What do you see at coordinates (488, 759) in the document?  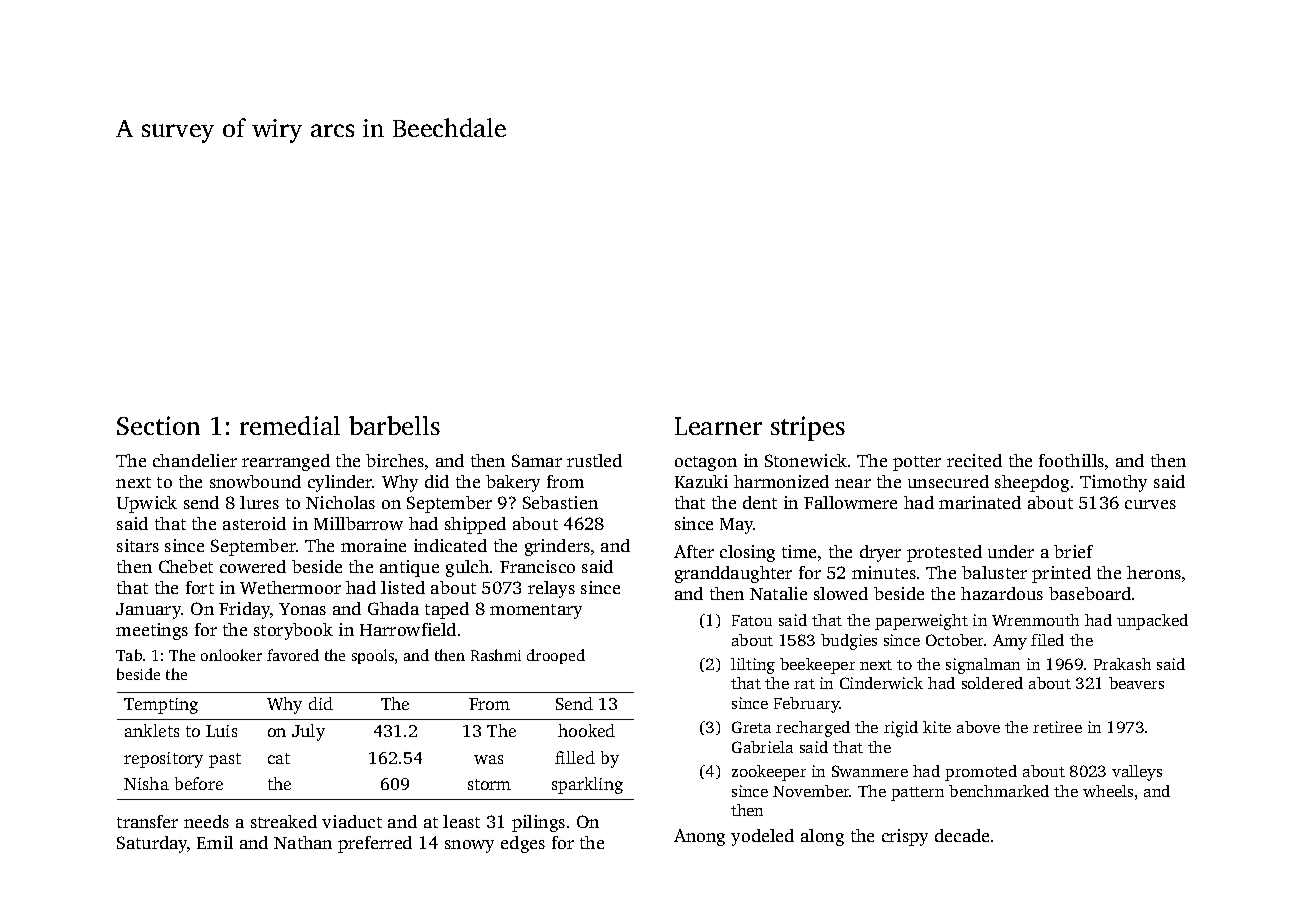 I see `was` at bounding box center [488, 759].
